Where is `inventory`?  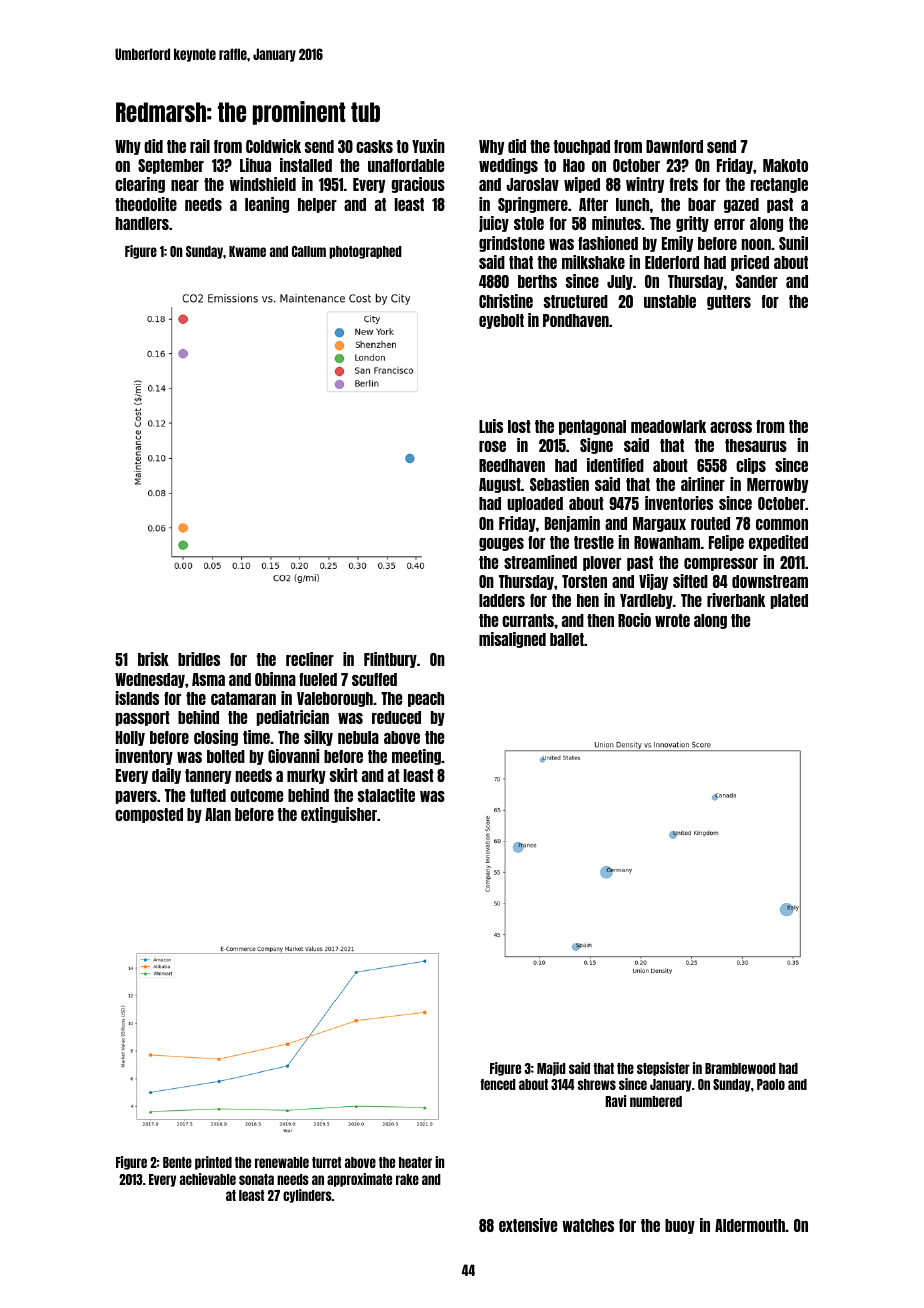
inventory is located at coordinates (144, 757).
